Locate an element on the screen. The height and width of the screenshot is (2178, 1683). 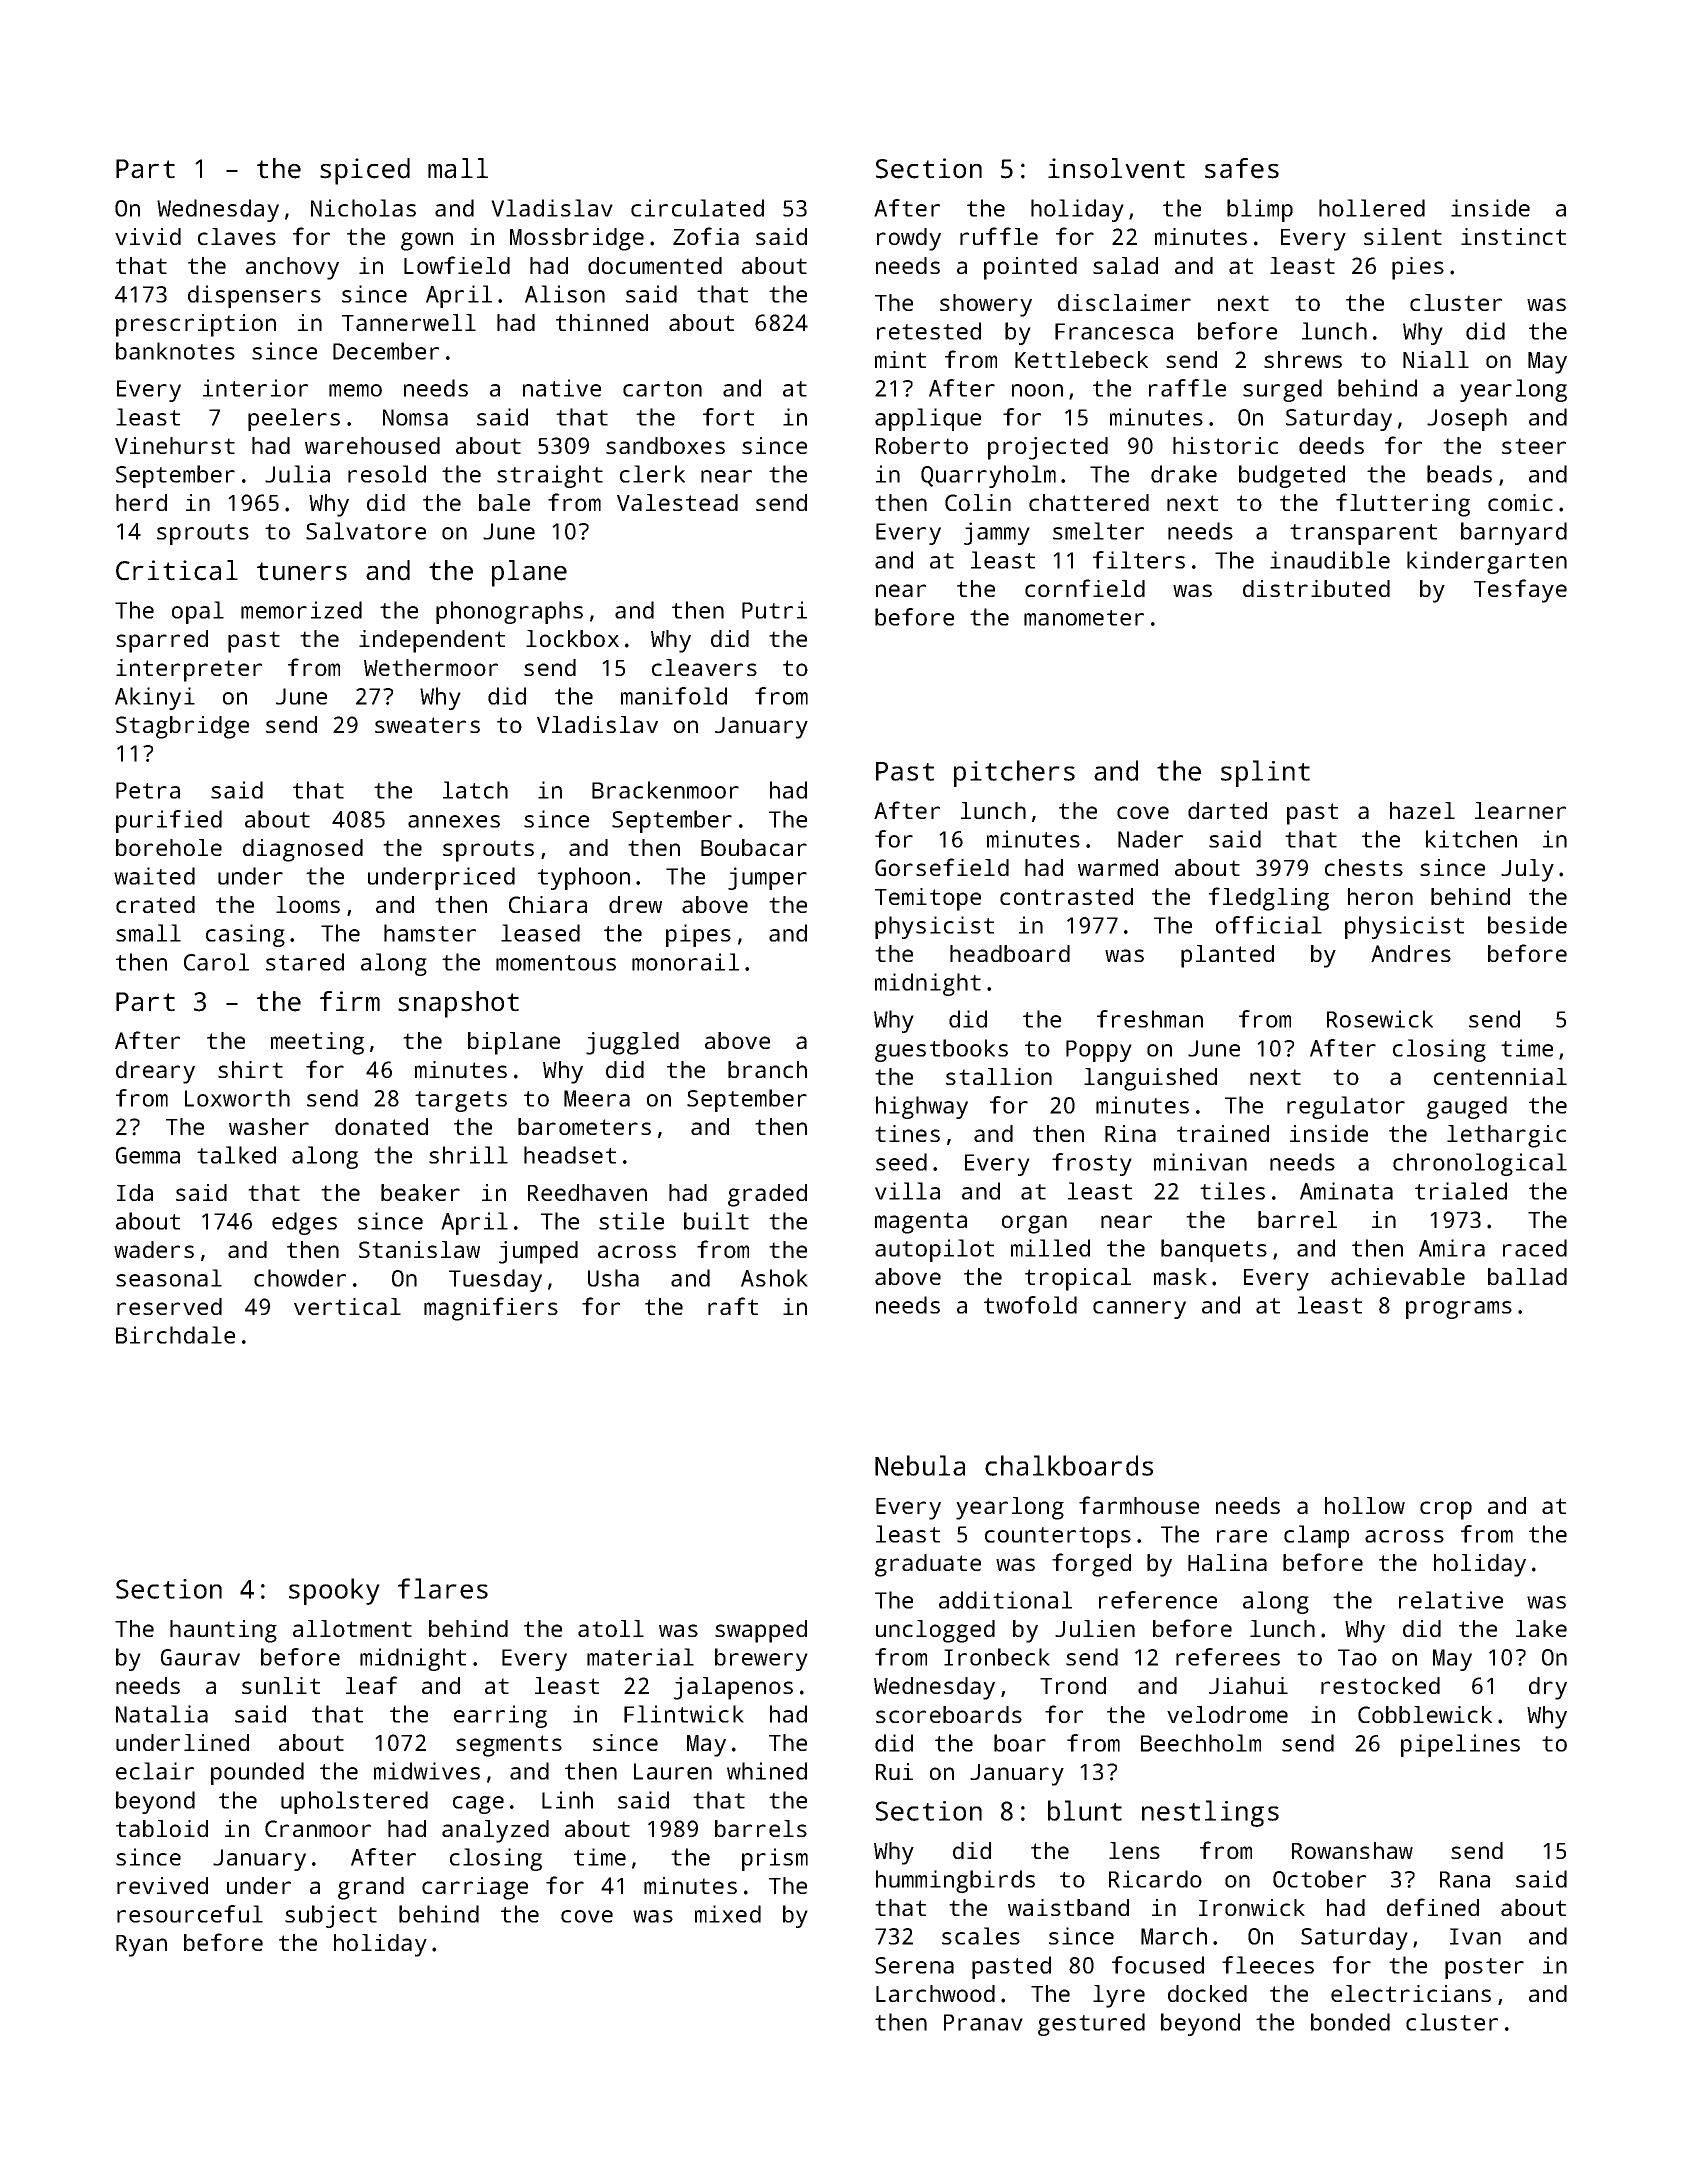
Ryan is located at coordinates (141, 1946).
